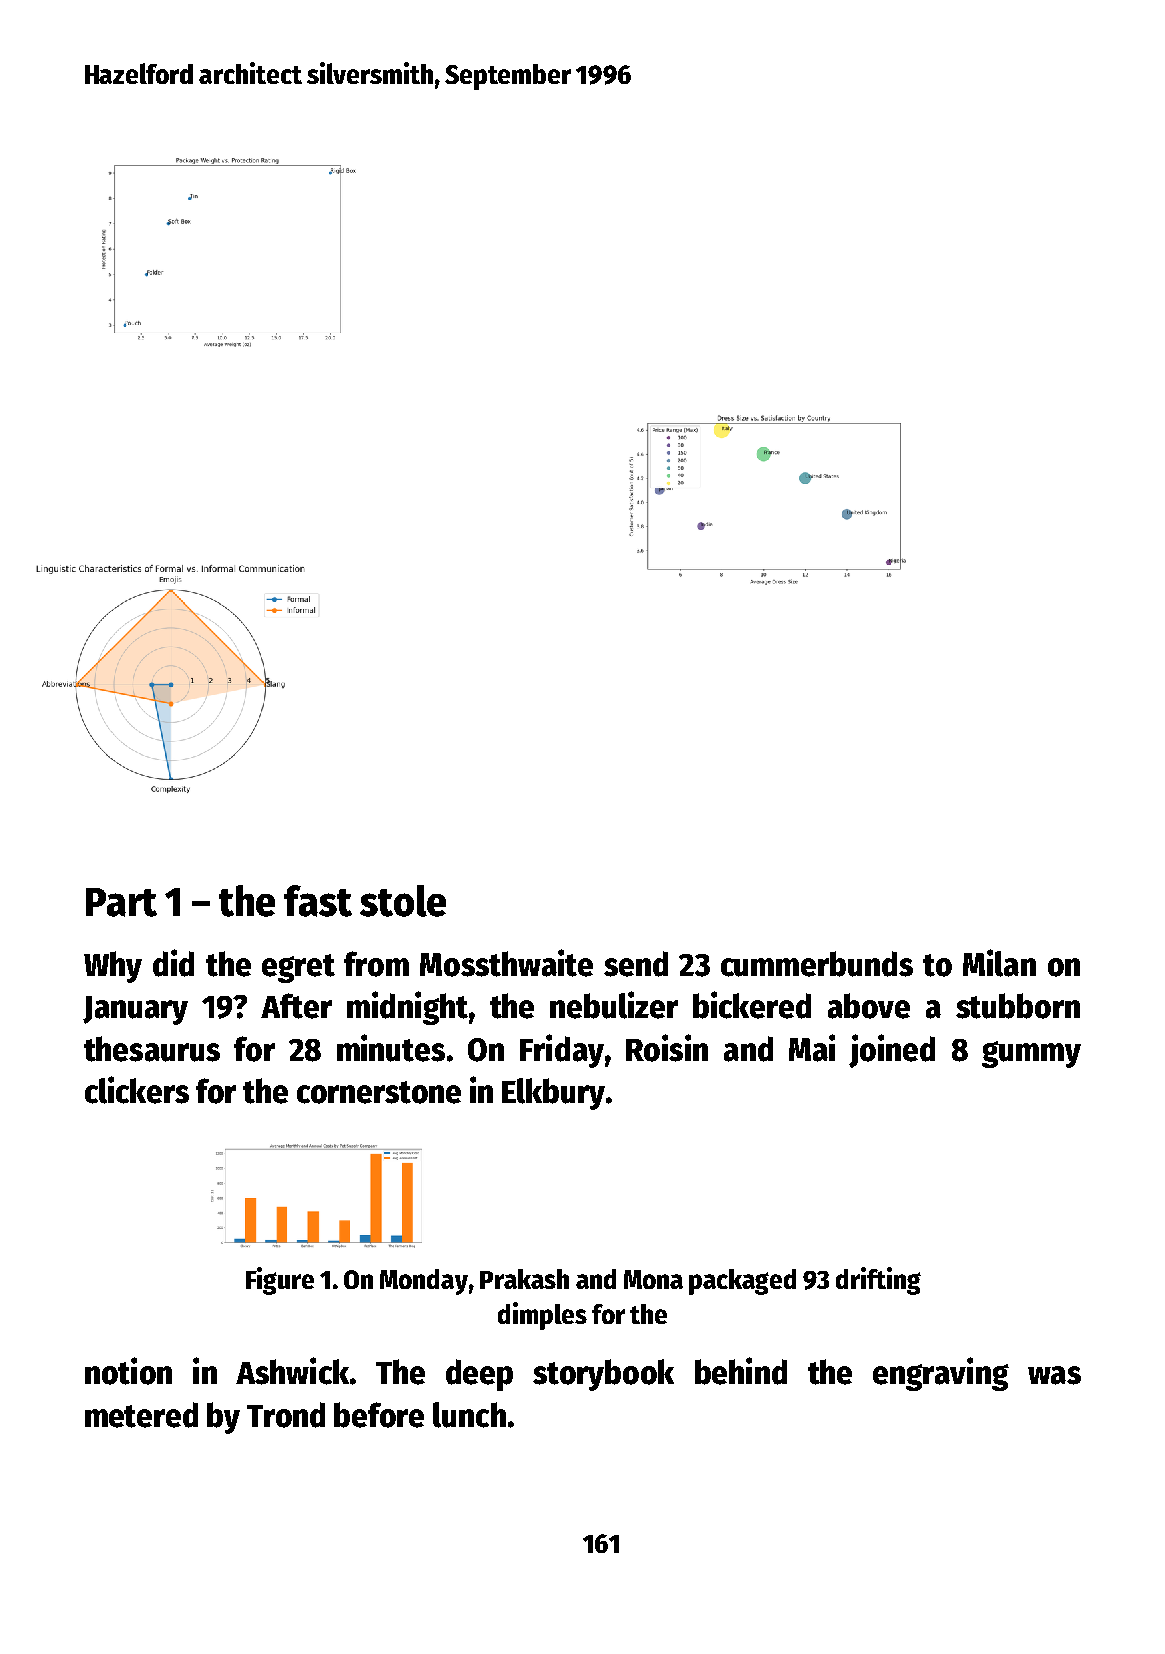  What do you see at coordinates (553, 1094) in the image?
I see `Elkbury` at bounding box center [553, 1094].
